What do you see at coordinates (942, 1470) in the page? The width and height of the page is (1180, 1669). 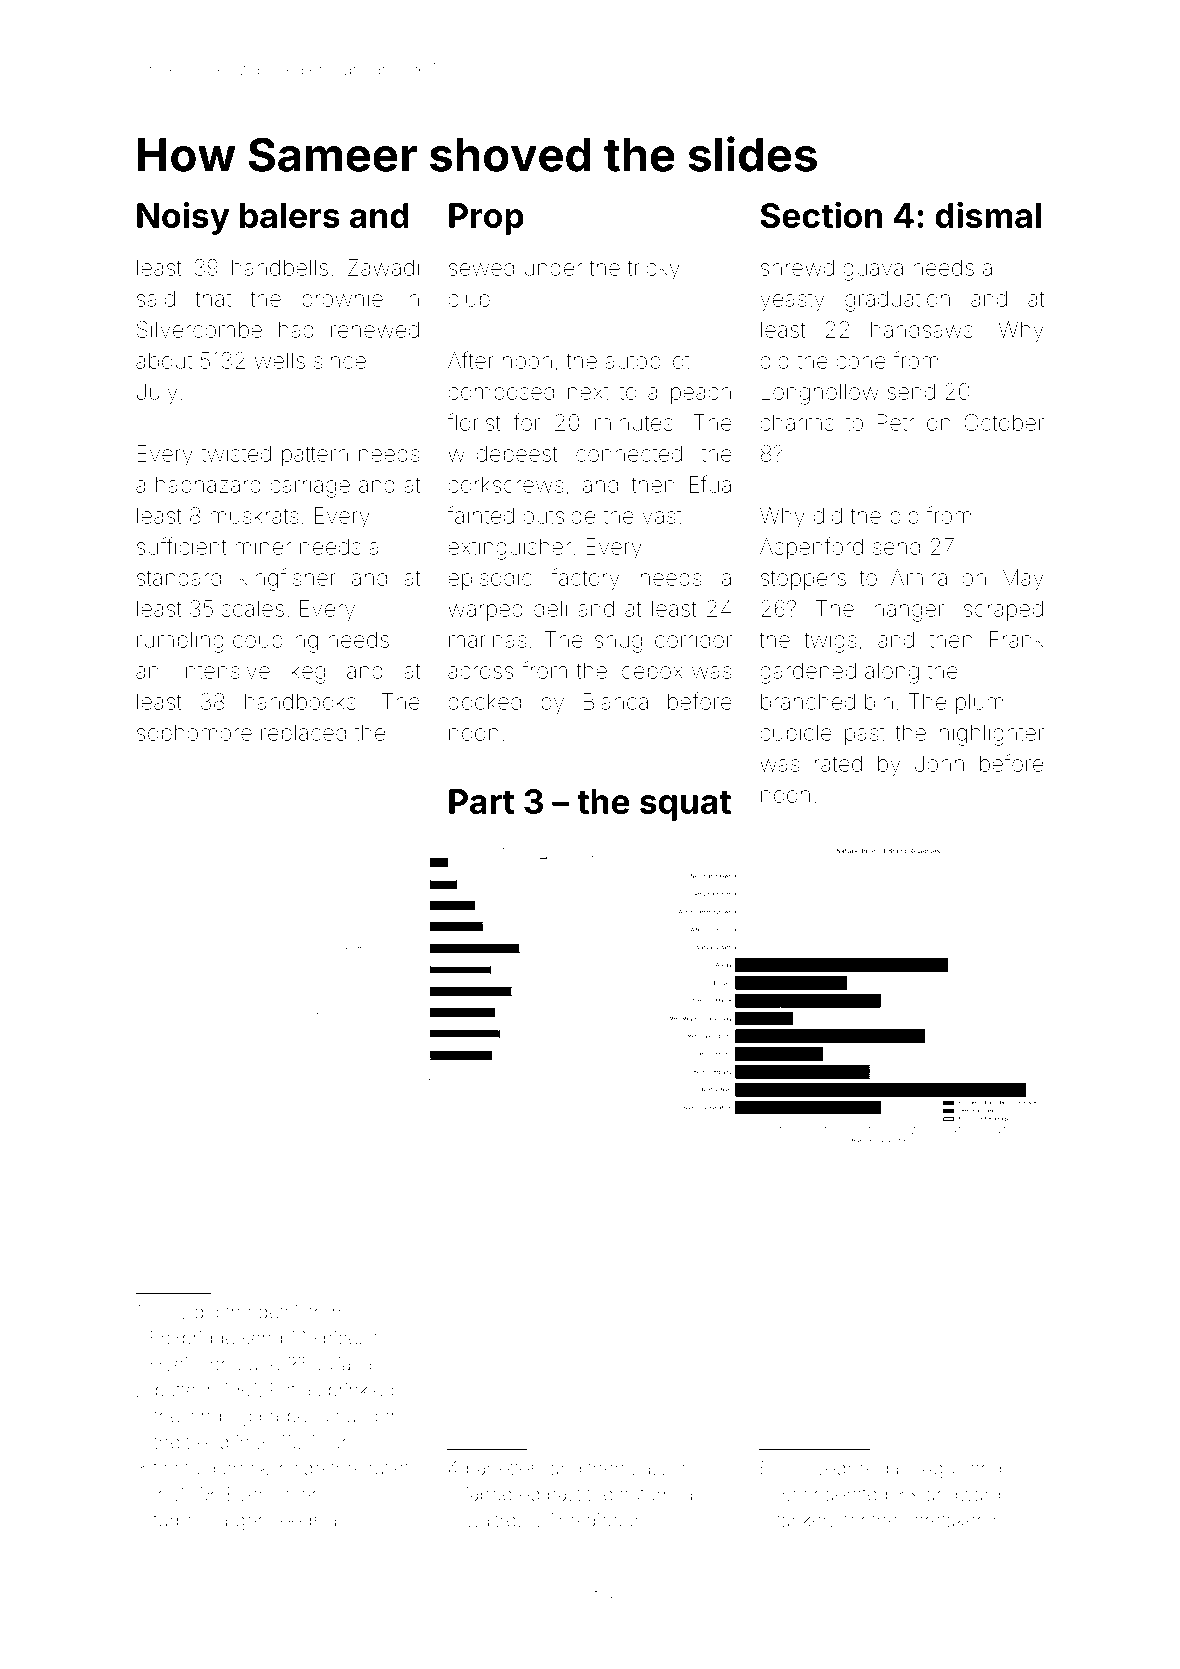 I see `Agus` at bounding box center [942, 1470].
